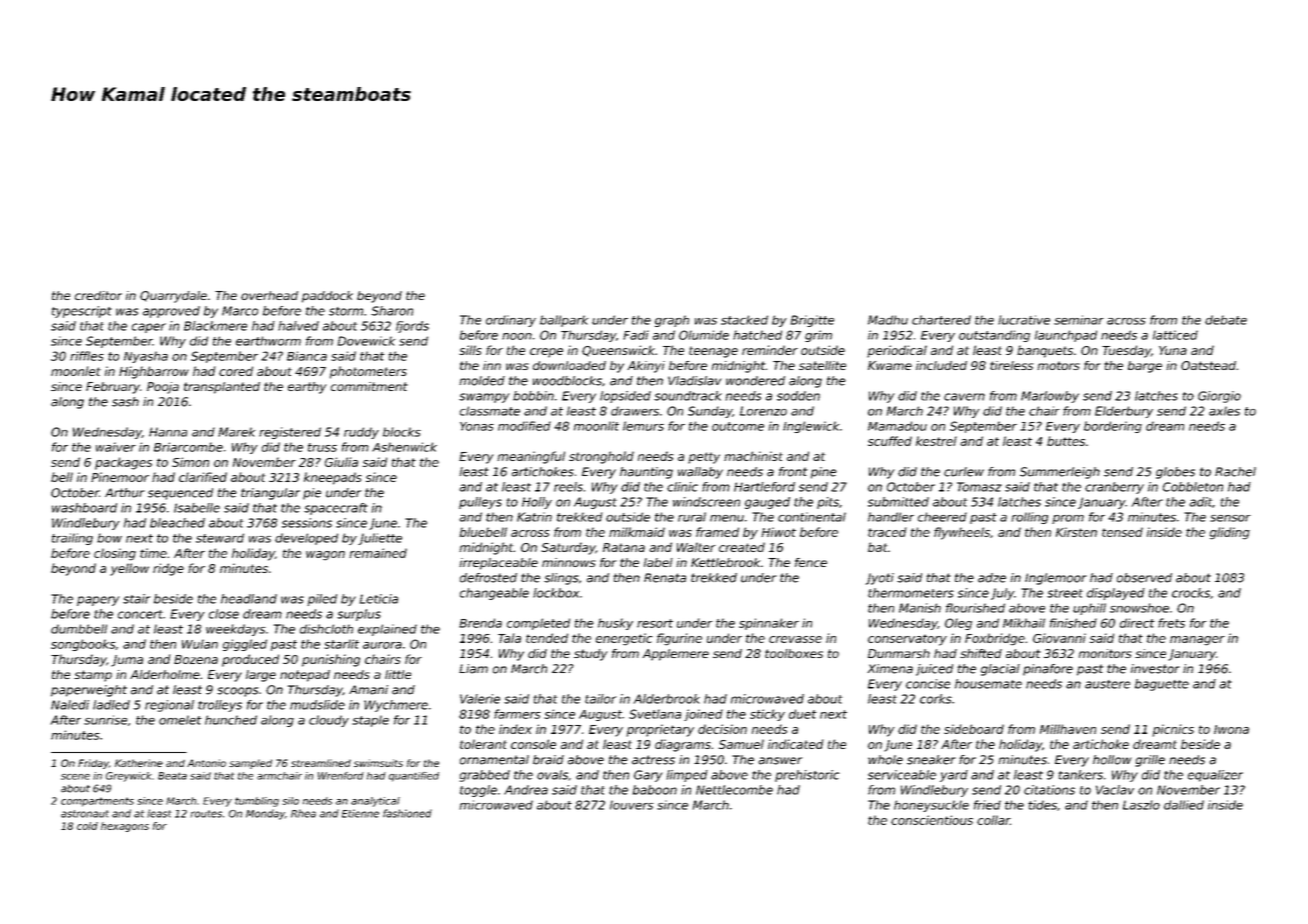 This document has height=924, width=1308. What do you see at coordinates (744, 320) in the document?
I see `stacked` at bounding box center [744, 320].
